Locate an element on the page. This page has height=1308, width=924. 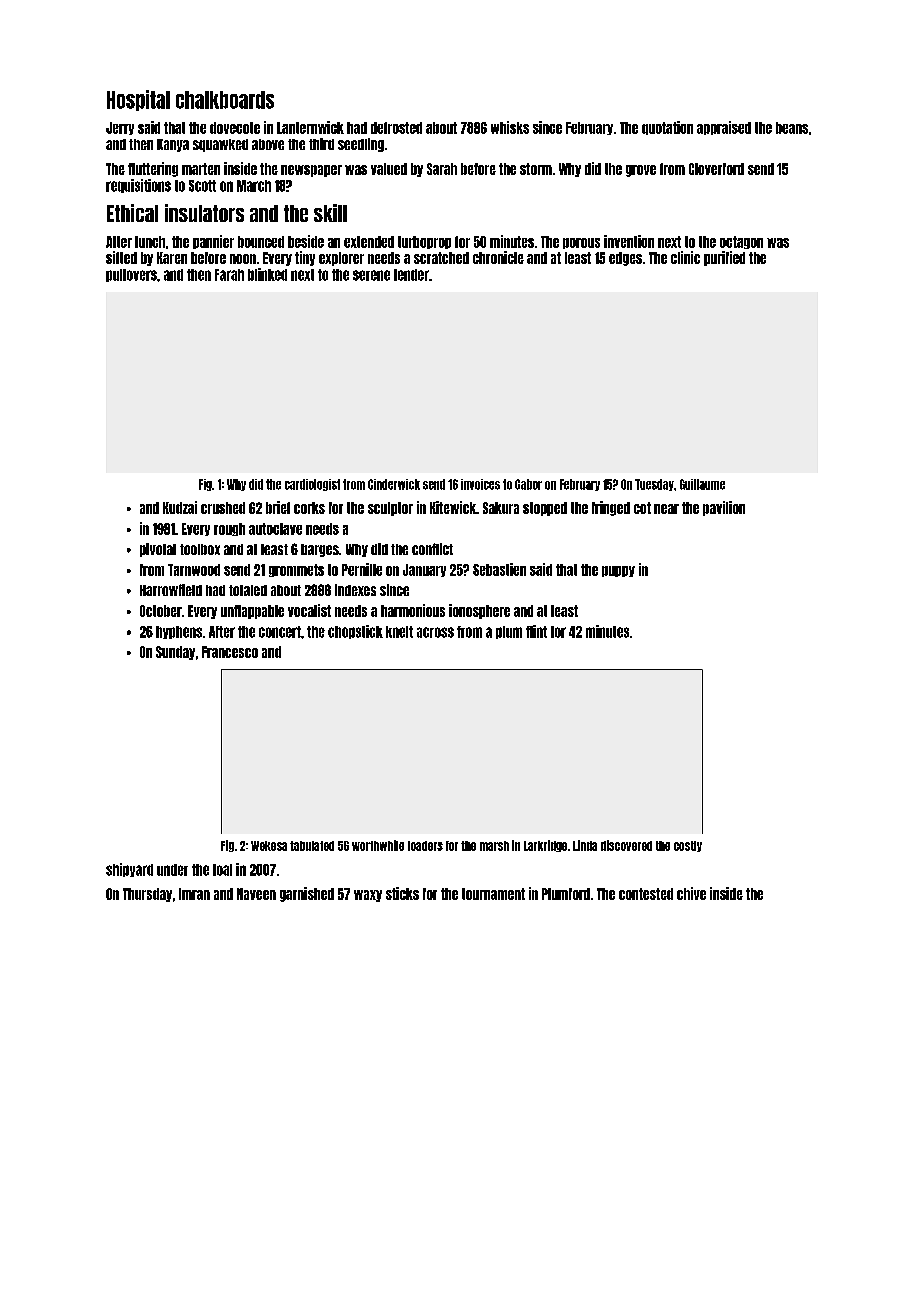
chopstick is located at coordinates (355, 632).
